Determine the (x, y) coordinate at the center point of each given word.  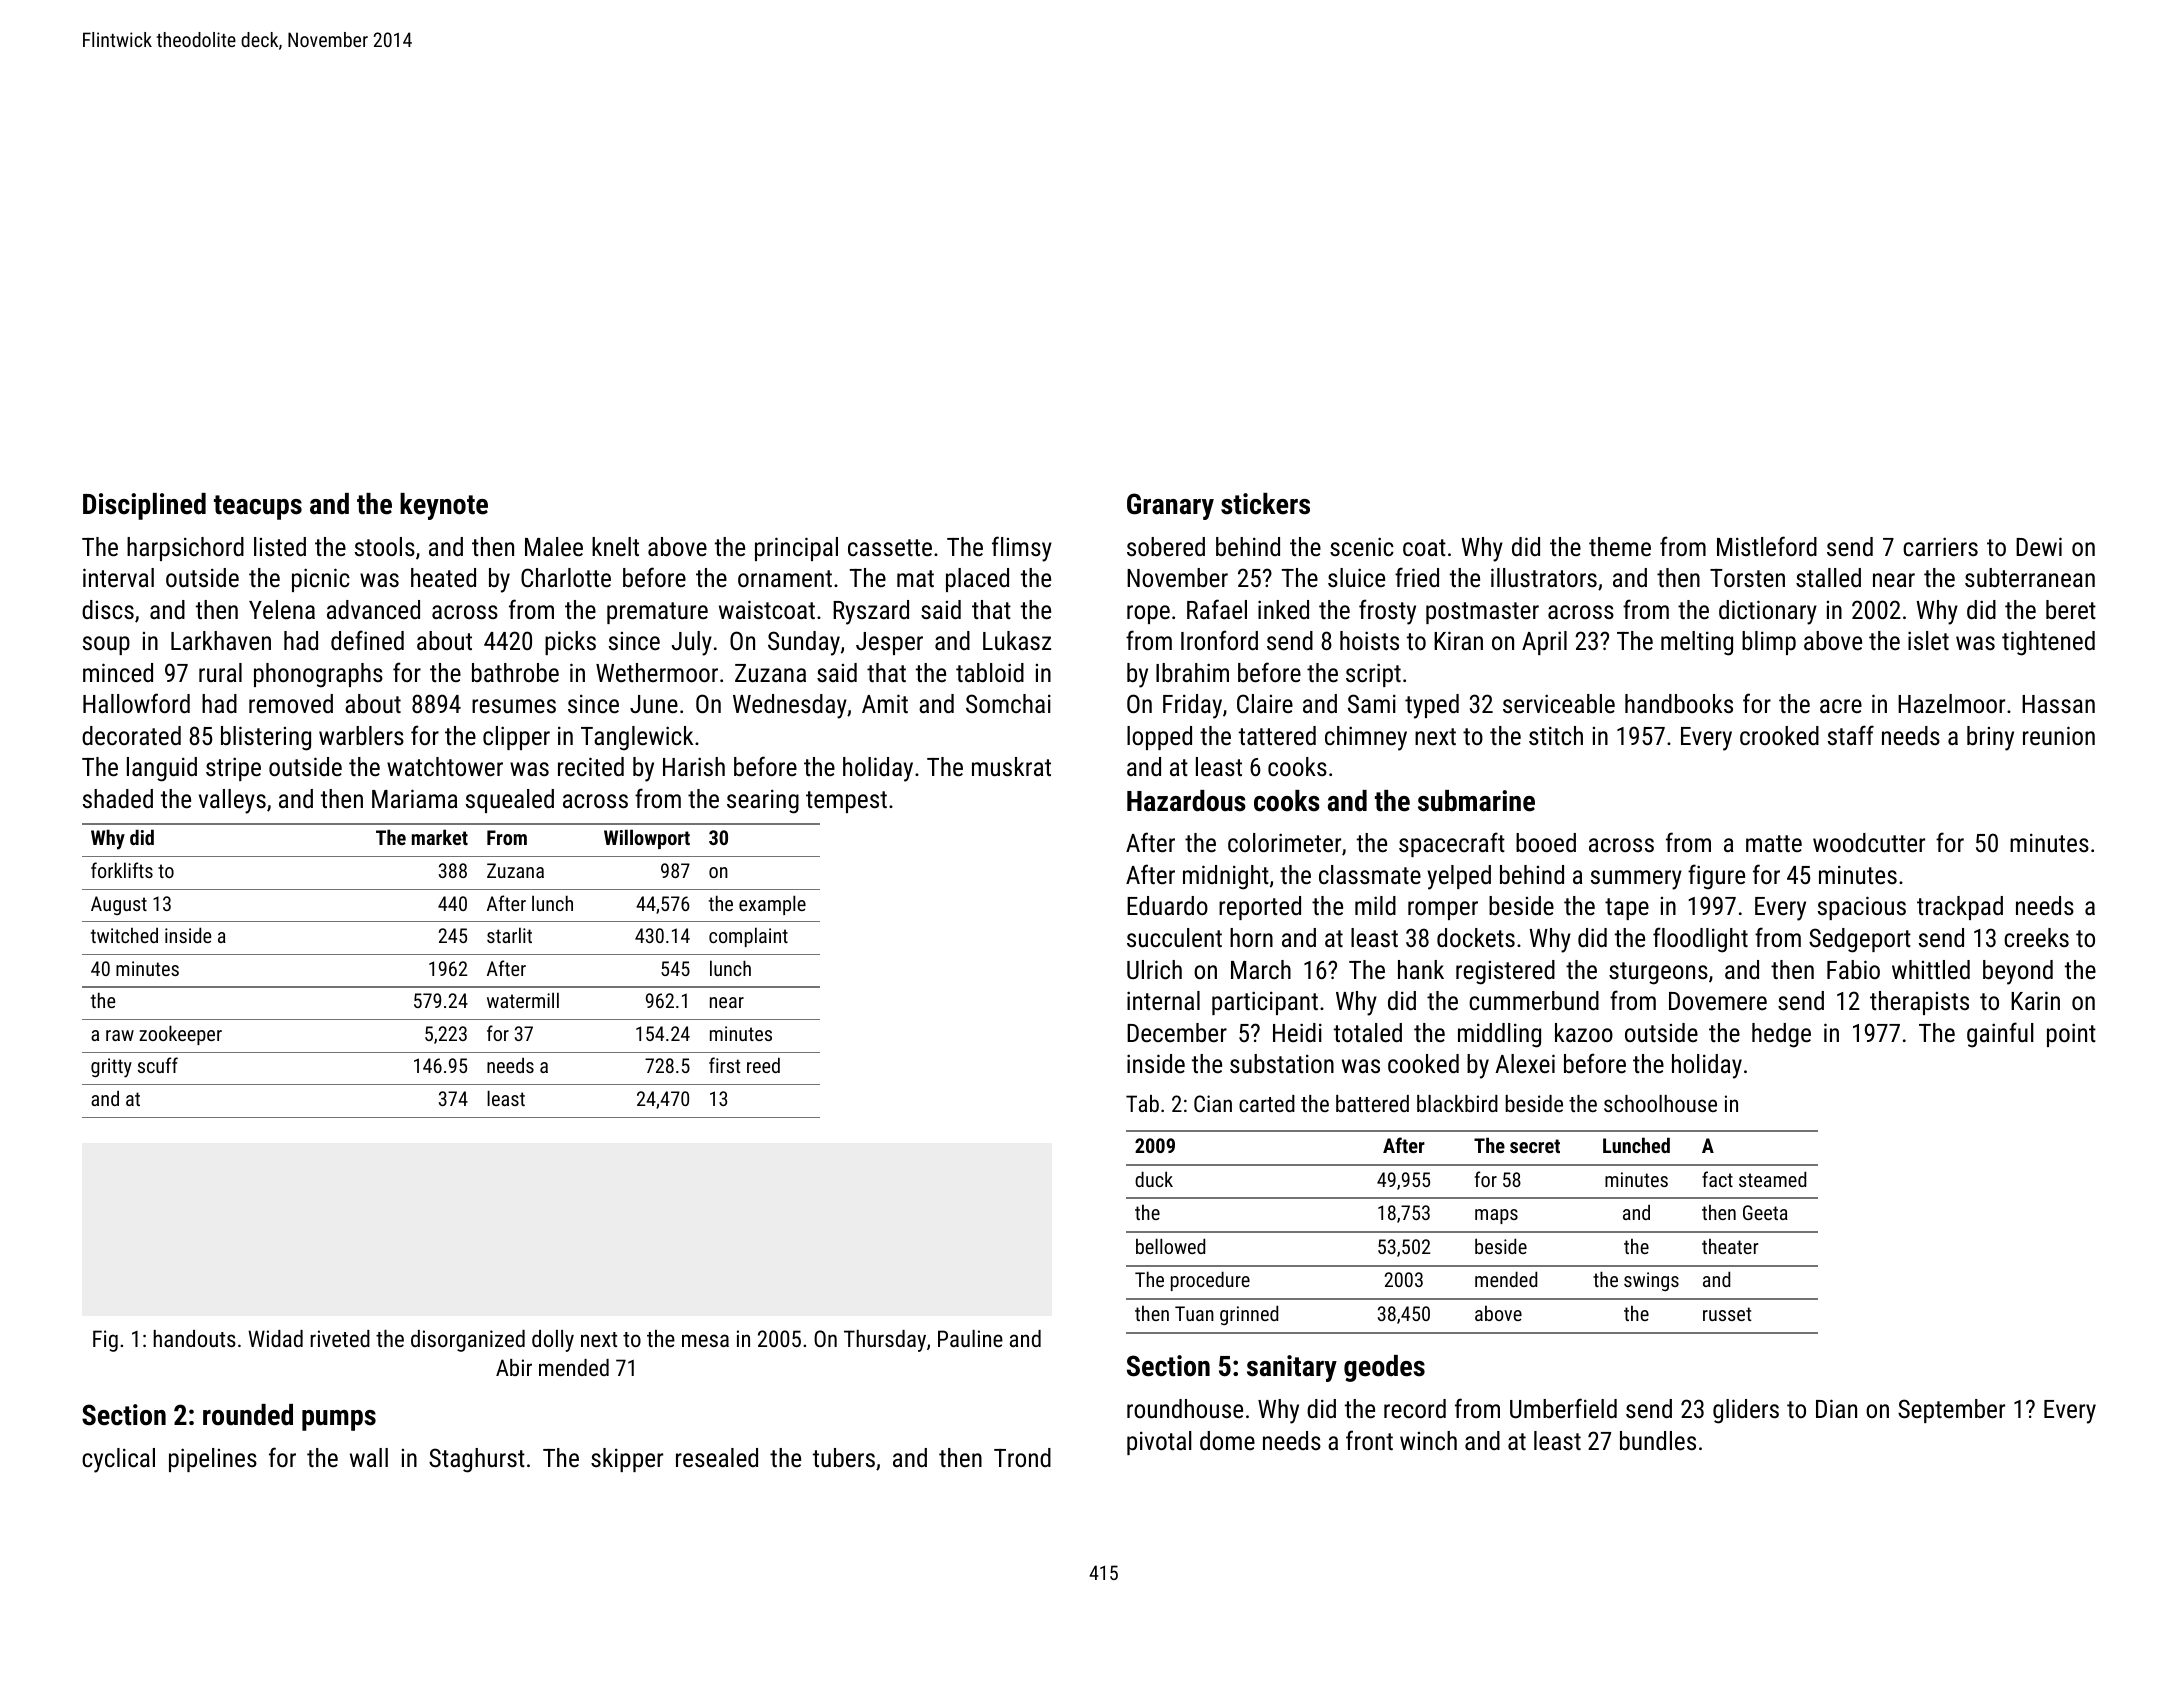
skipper (627, 1460)
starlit (509, 935)
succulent (1174, 937)
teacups (258, 507)
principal (796, 549)
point (2071, 1035)
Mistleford (1767, 546)
